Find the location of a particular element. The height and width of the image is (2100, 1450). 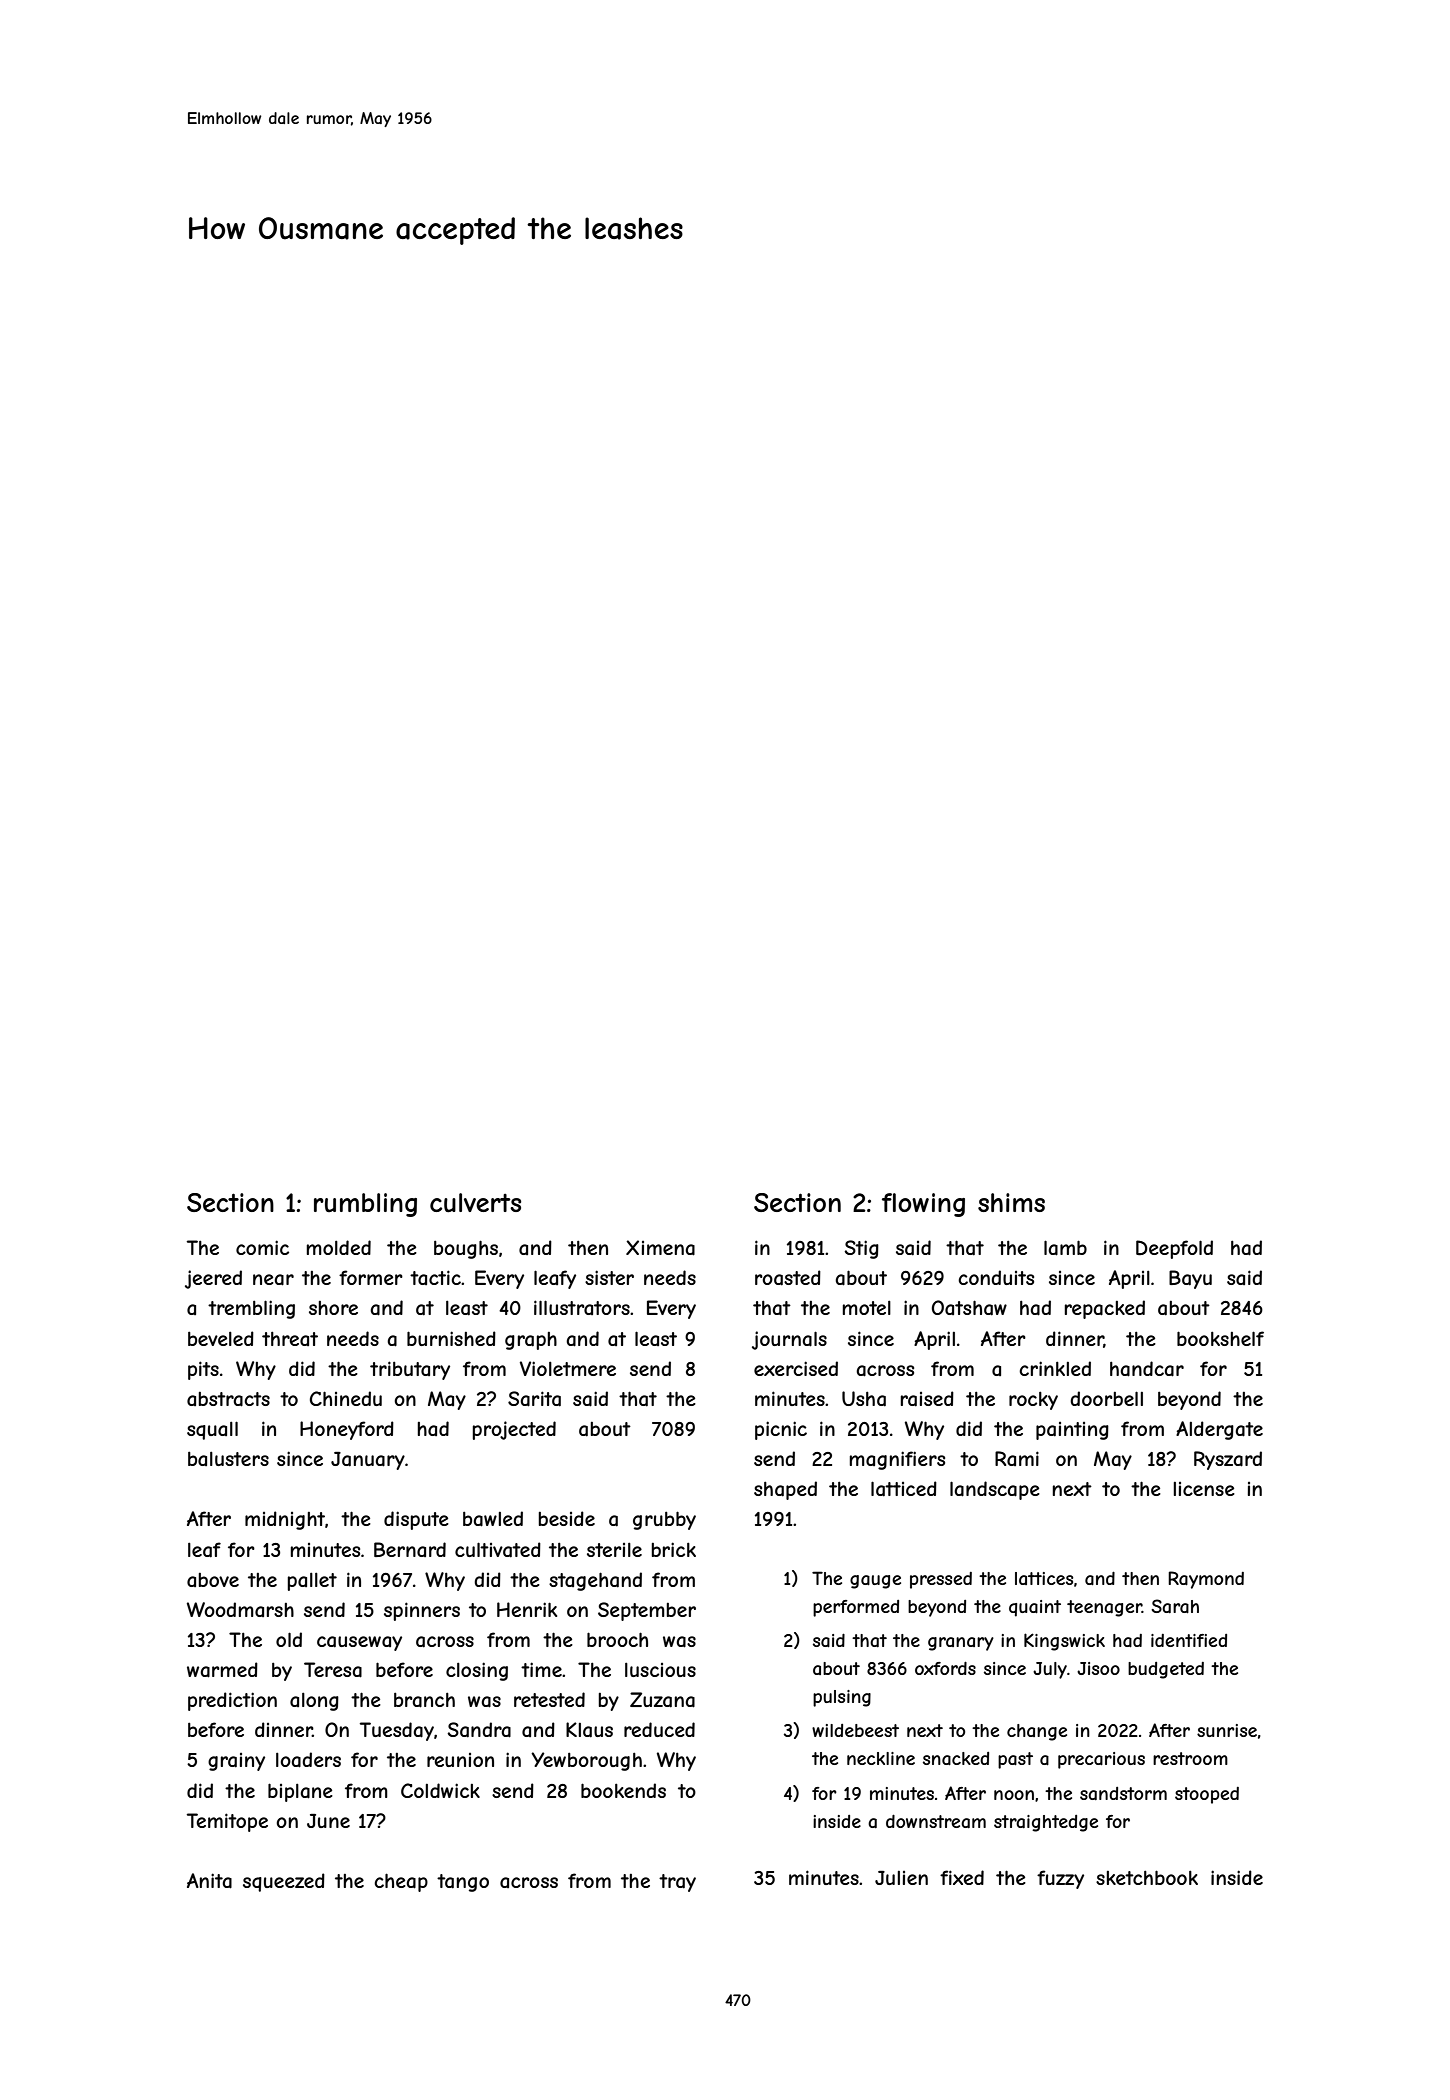

rumbling is located at coordinates (365, 1205).
